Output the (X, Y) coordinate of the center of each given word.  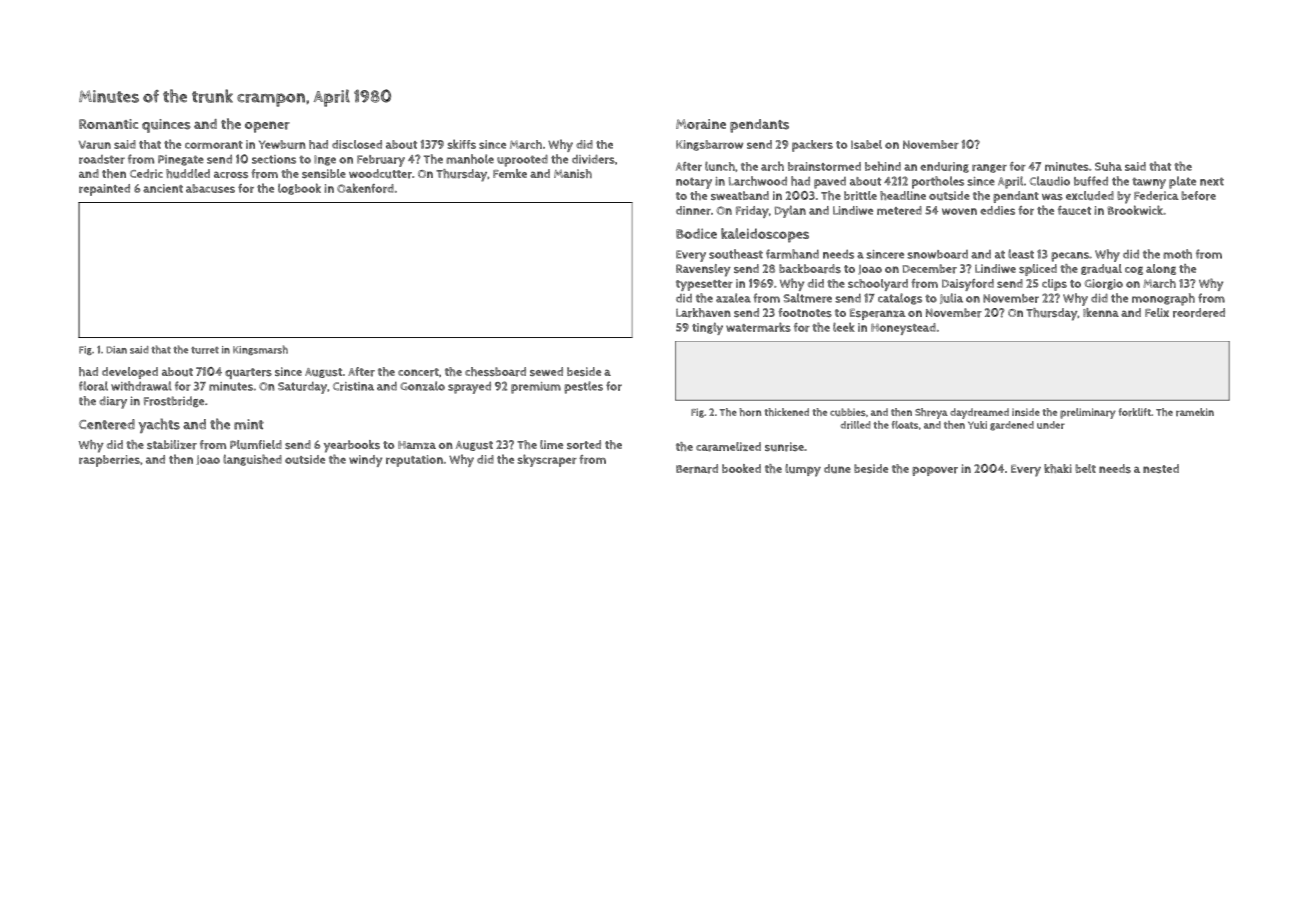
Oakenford (365, 188)
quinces (166, 126)
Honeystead (903, 329)
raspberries (109, 461)
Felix (1157, 312)
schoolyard (878, 285)
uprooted (522, 160)
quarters (248, 373)
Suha (1108, 166)
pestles (583, 387)
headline (903, 195)
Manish (573, 173)
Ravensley (703, 270)
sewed (546, 371)
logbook (299, 189)
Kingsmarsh (260, 350)
